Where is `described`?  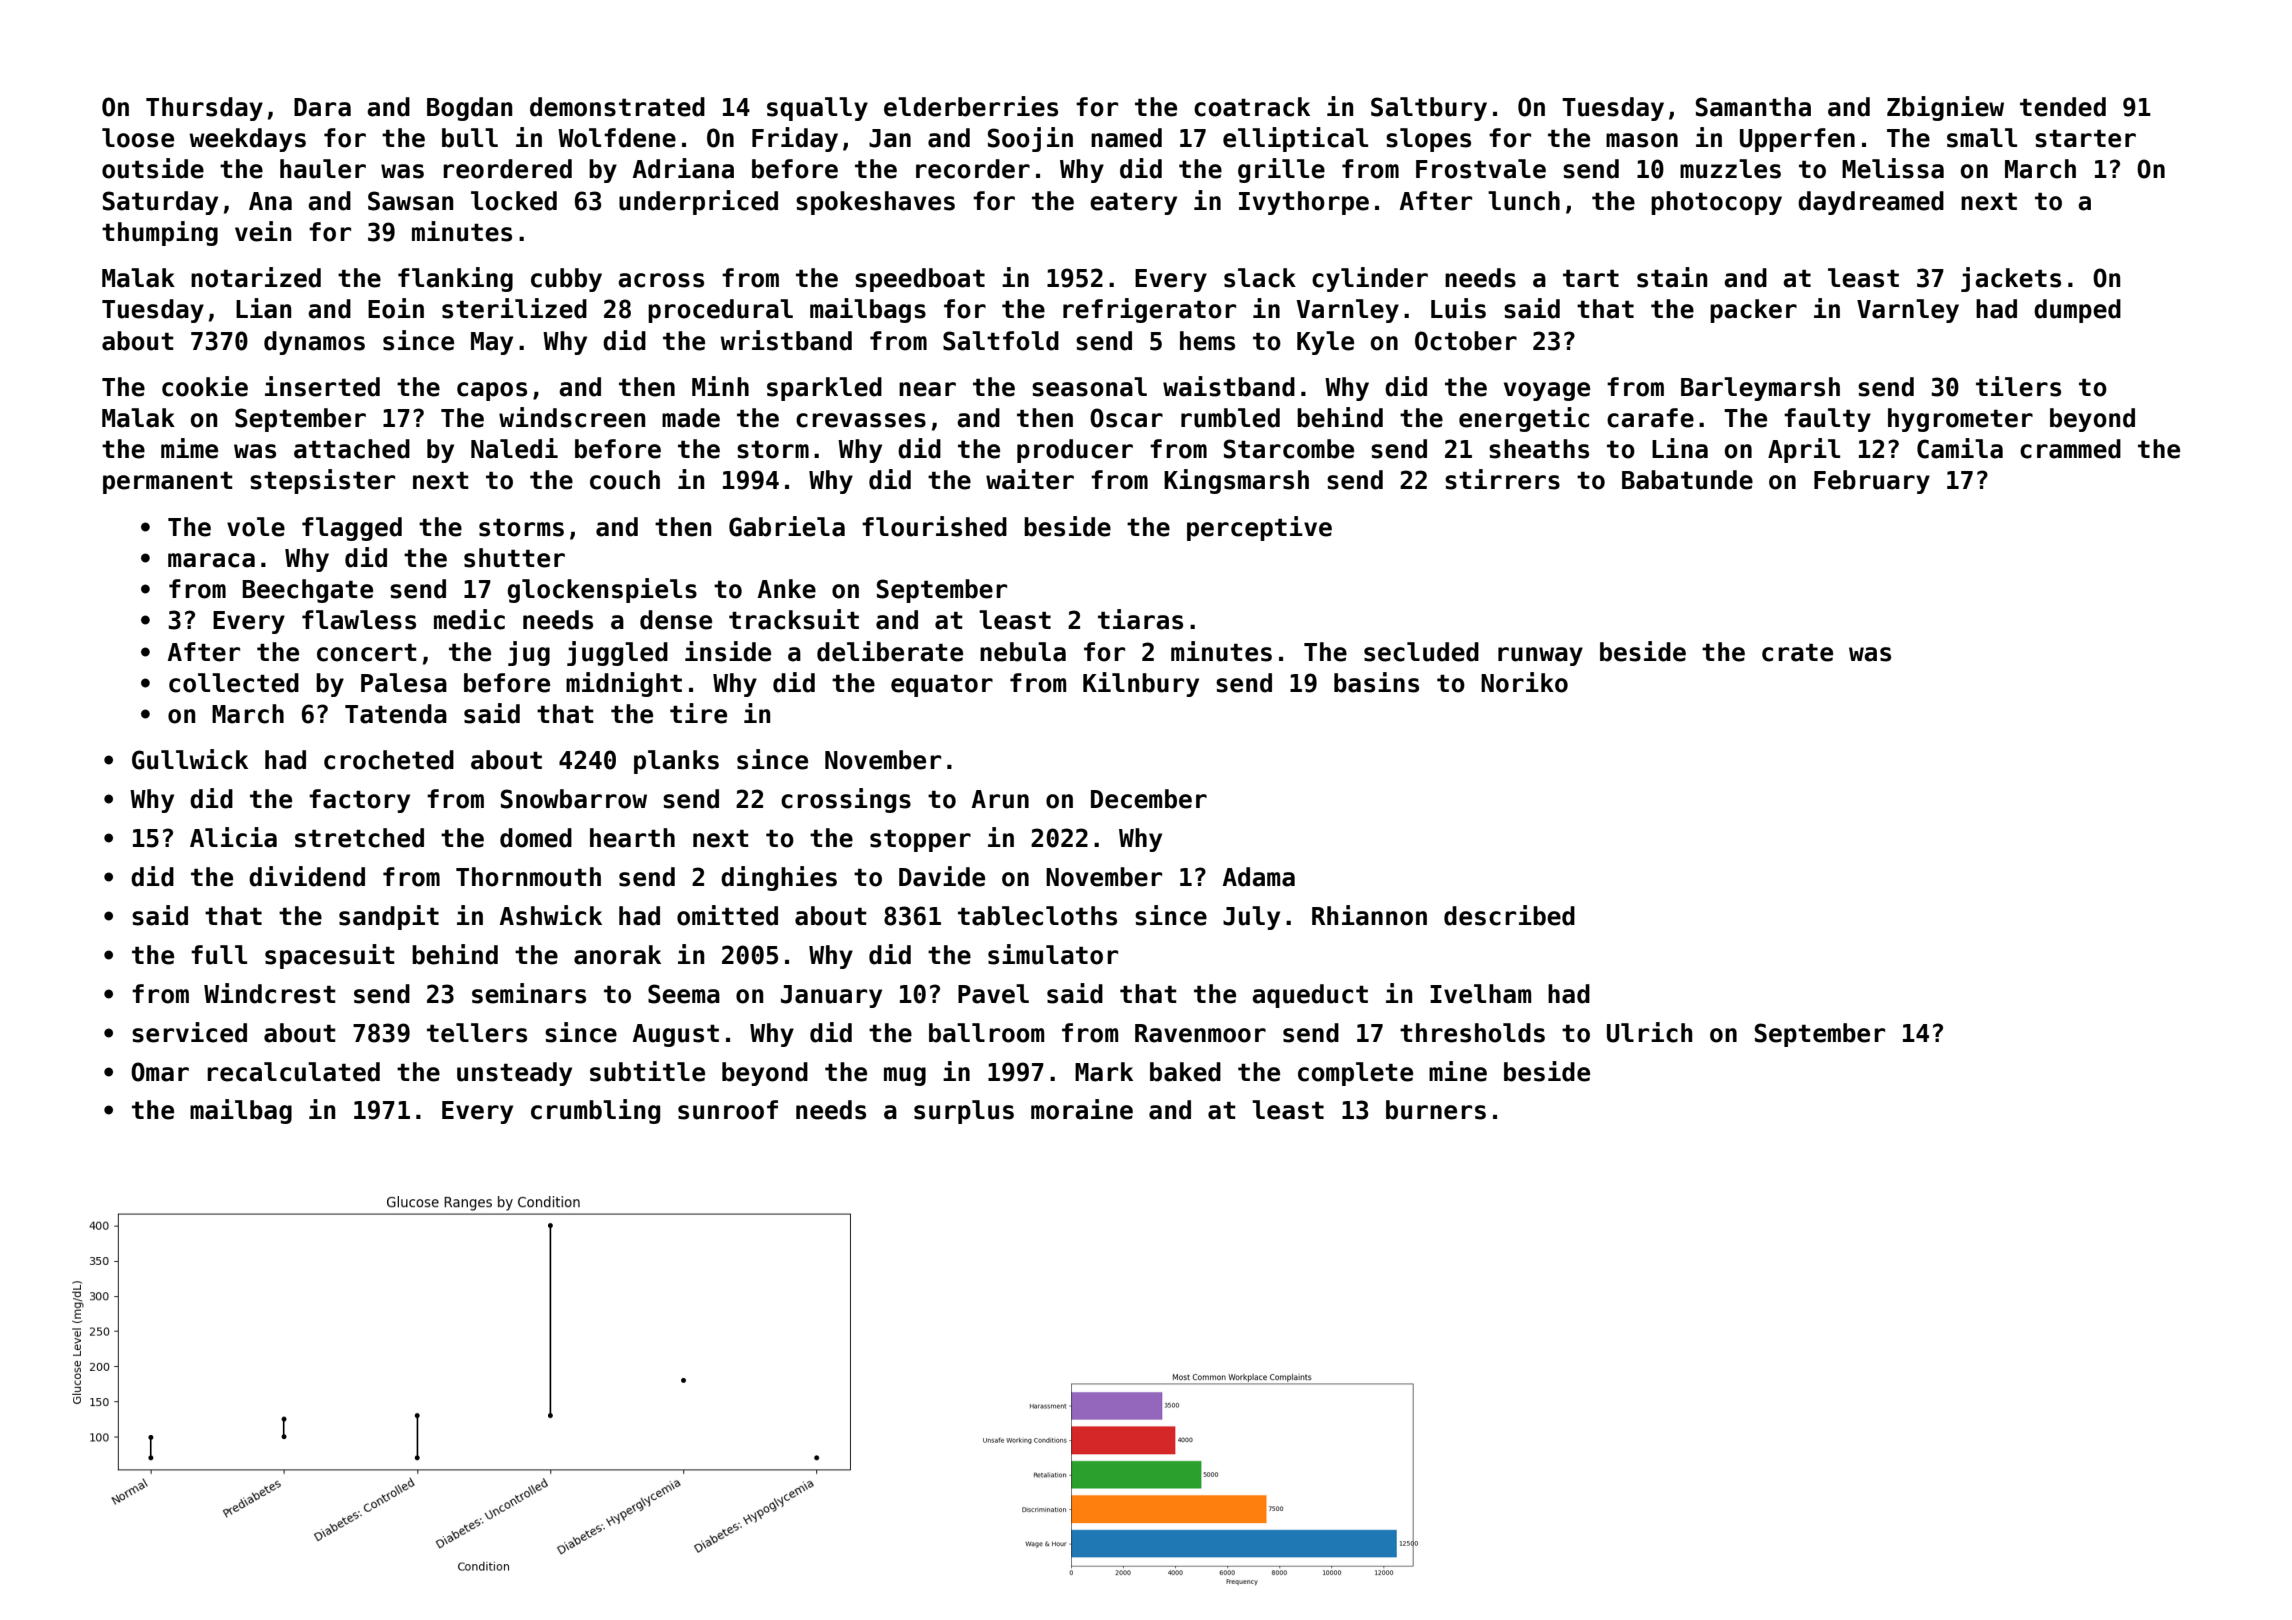
described is located at coordinates (1509, 915).
